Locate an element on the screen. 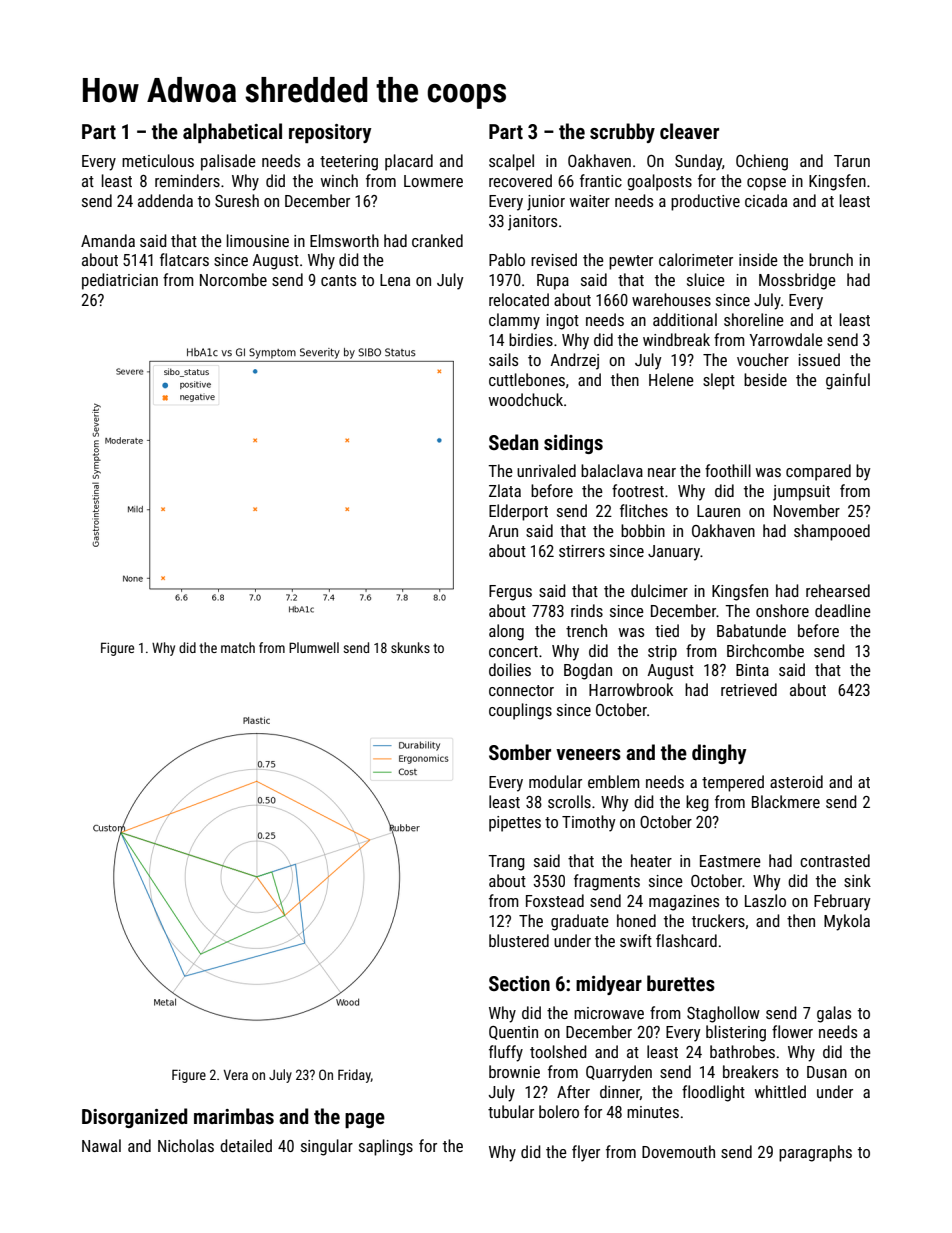  brunch is located at coordinates (831, 259).
